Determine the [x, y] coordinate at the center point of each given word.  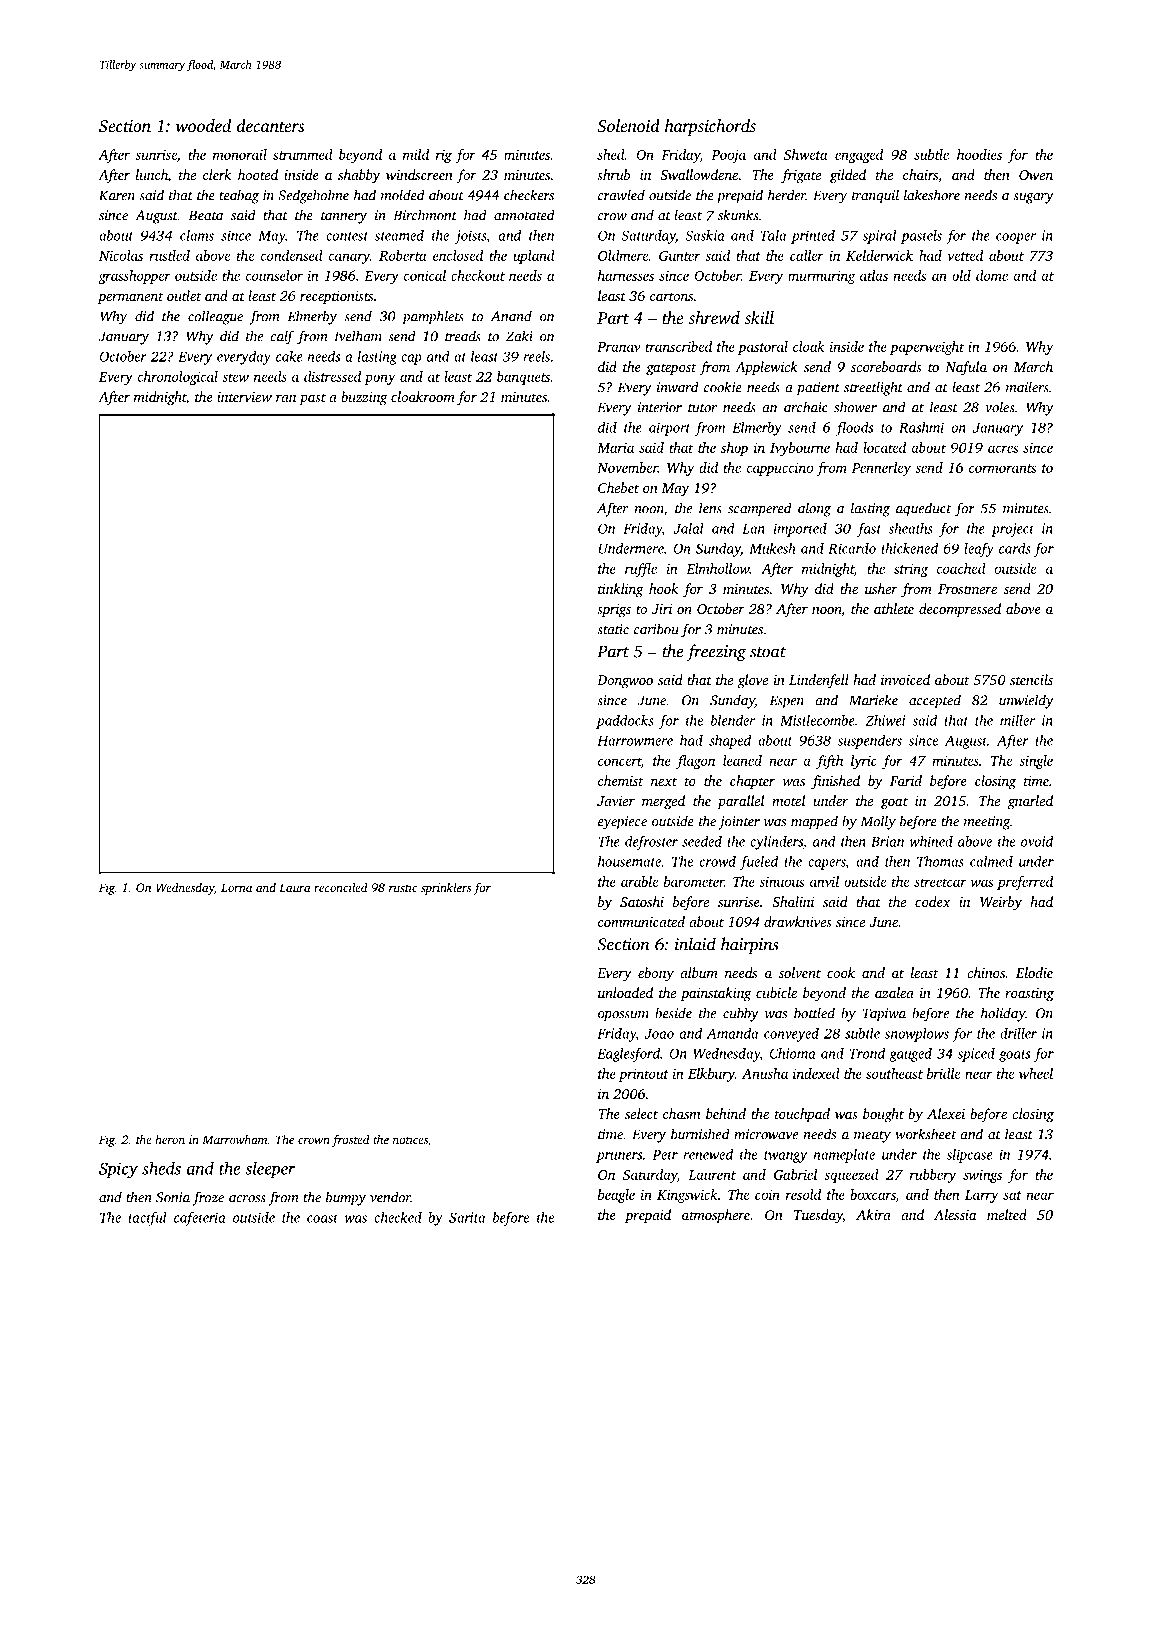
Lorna [236, 887]
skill [759, 317]
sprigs [614, 611]
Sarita [467, 1217]
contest [347, 236]
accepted [935, 701]
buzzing [364, 398]
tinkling [620, 590]
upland [534, 257]
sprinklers [446, 888]
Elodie [1034, 972]
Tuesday [818, 1216]
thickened [909, 548]
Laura [295, 887]
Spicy [118, 1170]
